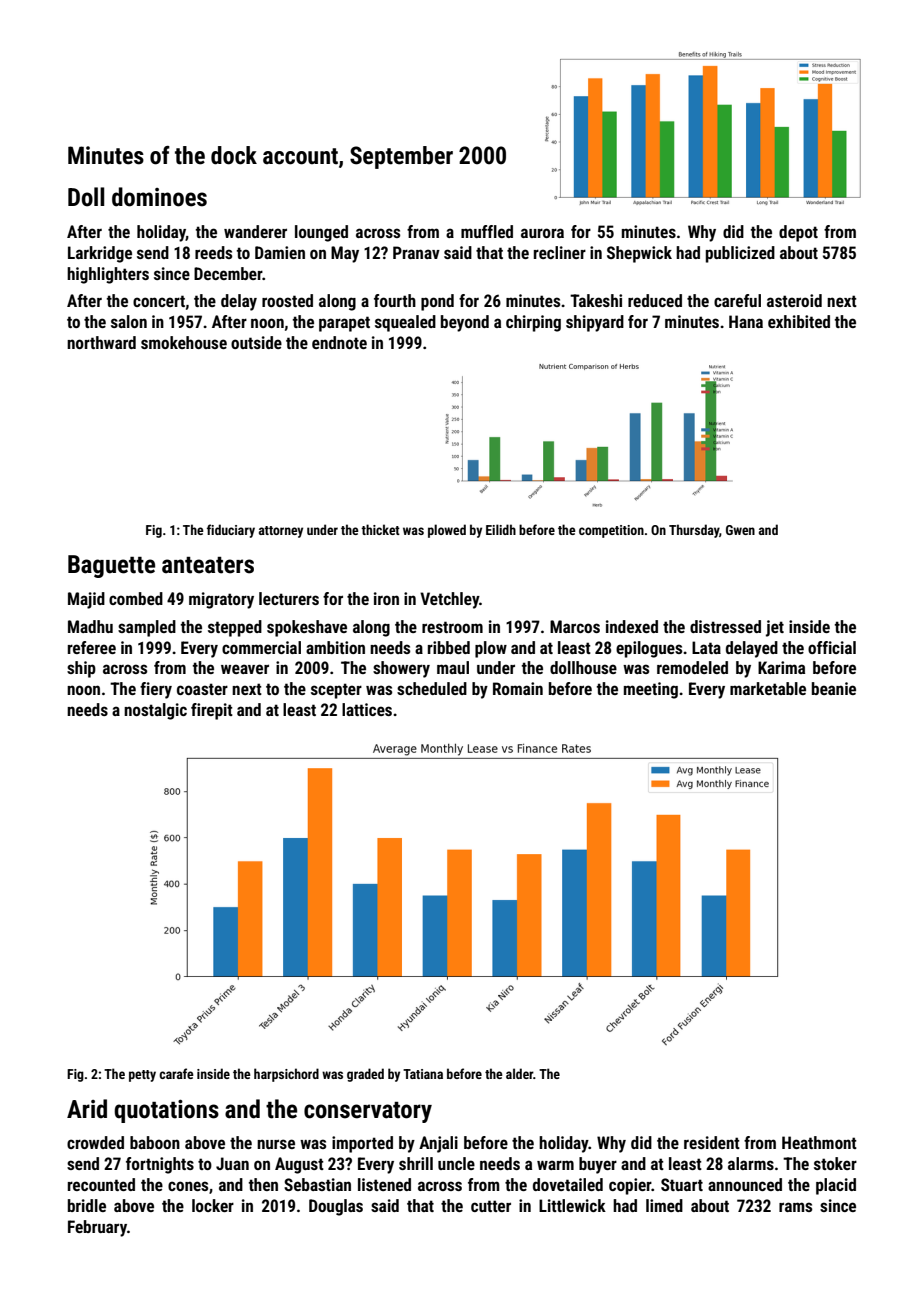  Describe the element at coordinates (155, 711) in the page. I see `nostalgic` at that location.
